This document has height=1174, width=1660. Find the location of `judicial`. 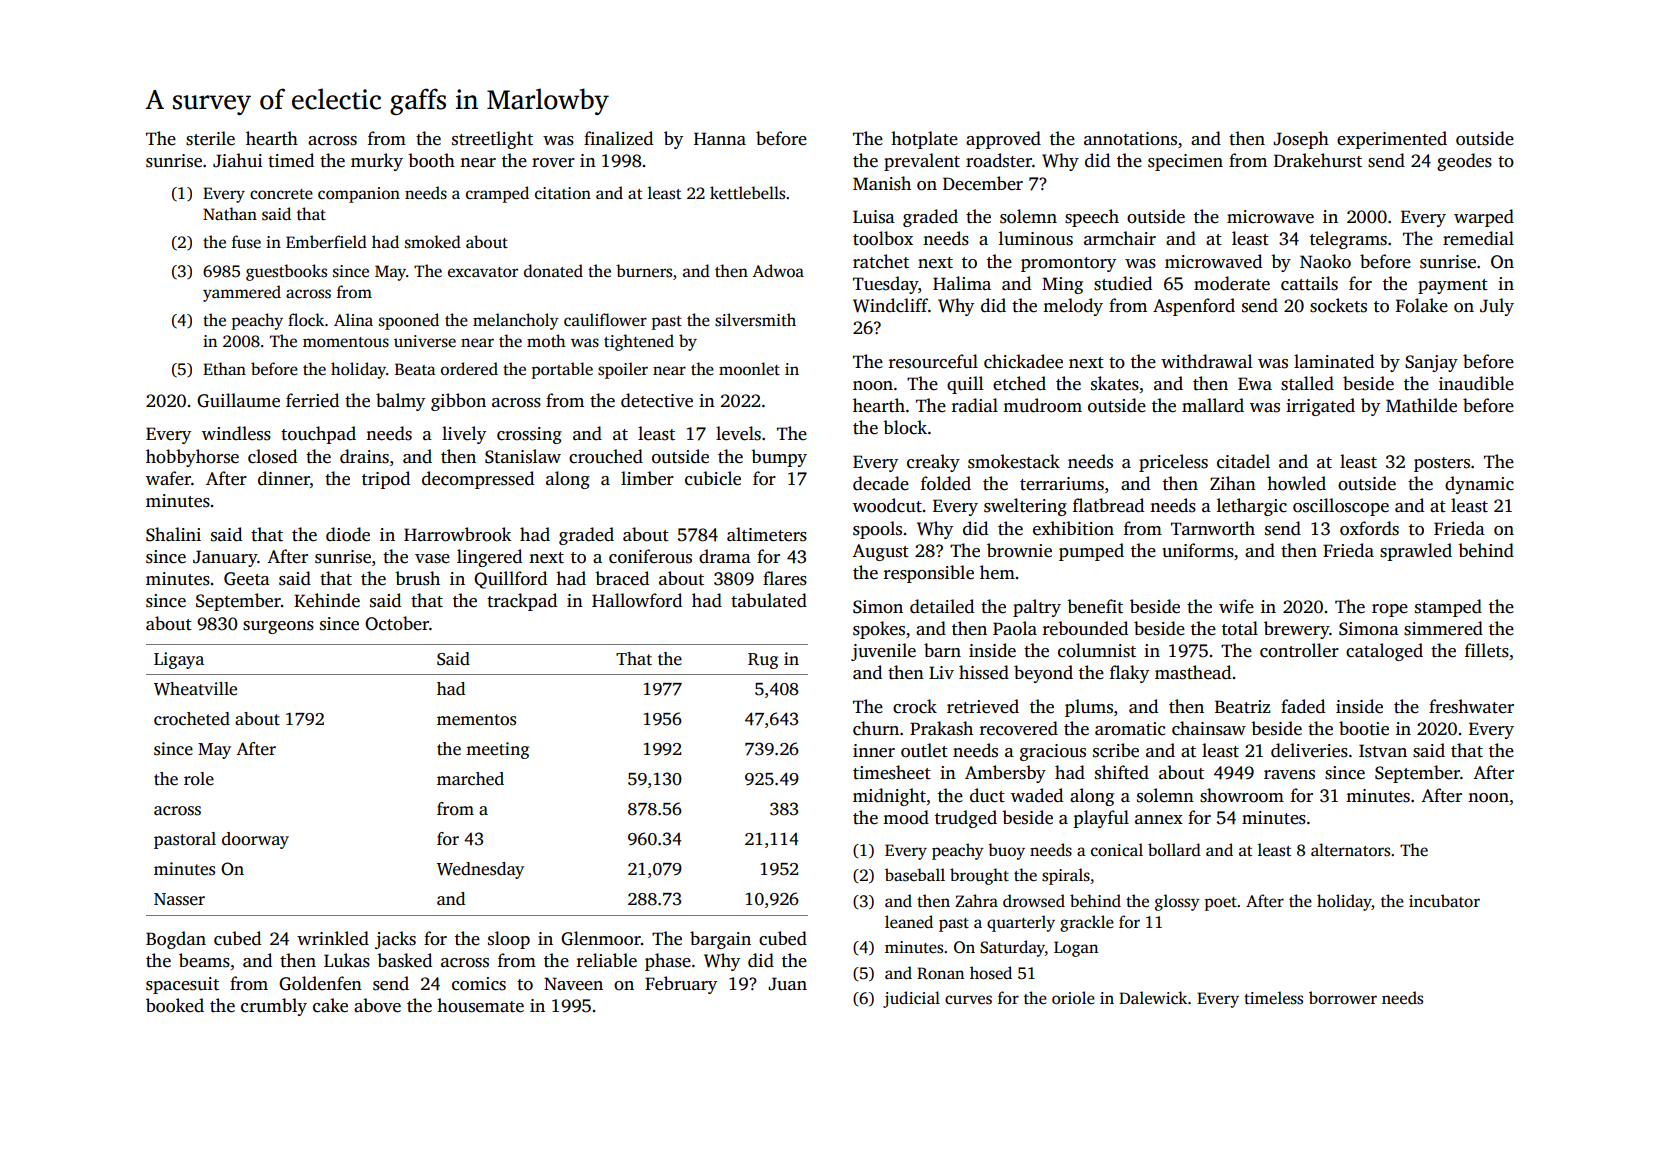

judicial is located at coordinates (911, 999).
